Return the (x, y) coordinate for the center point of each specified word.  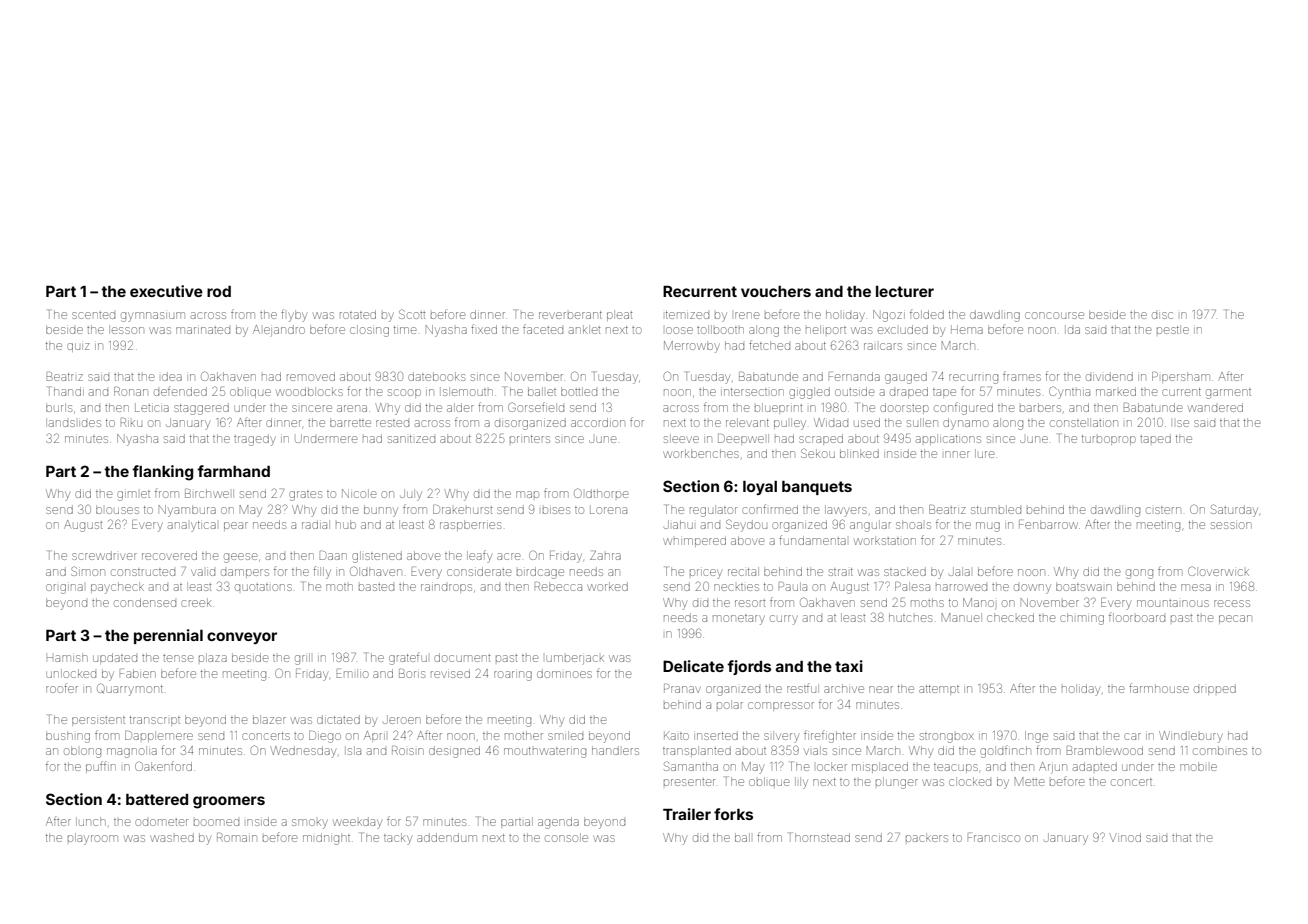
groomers (229, 802)
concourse (1054, 315)
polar (730, 705)
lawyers (846, 511)
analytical (192, 526)
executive (166, 291)
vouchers (776, 291)
